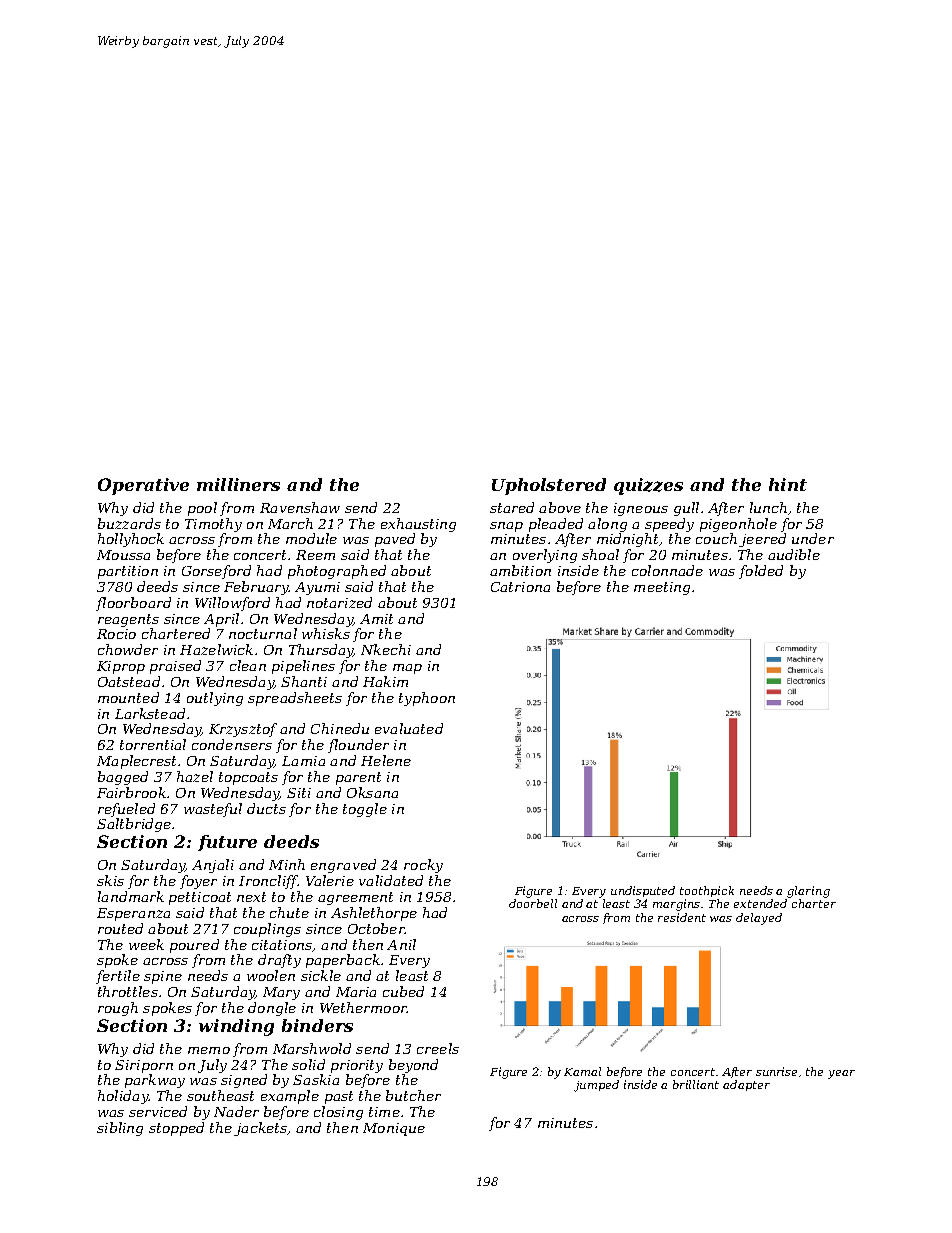  What do you see at coordinates (365, 810) in the image?
I see `toggle` at bounding box center [365, 810].
